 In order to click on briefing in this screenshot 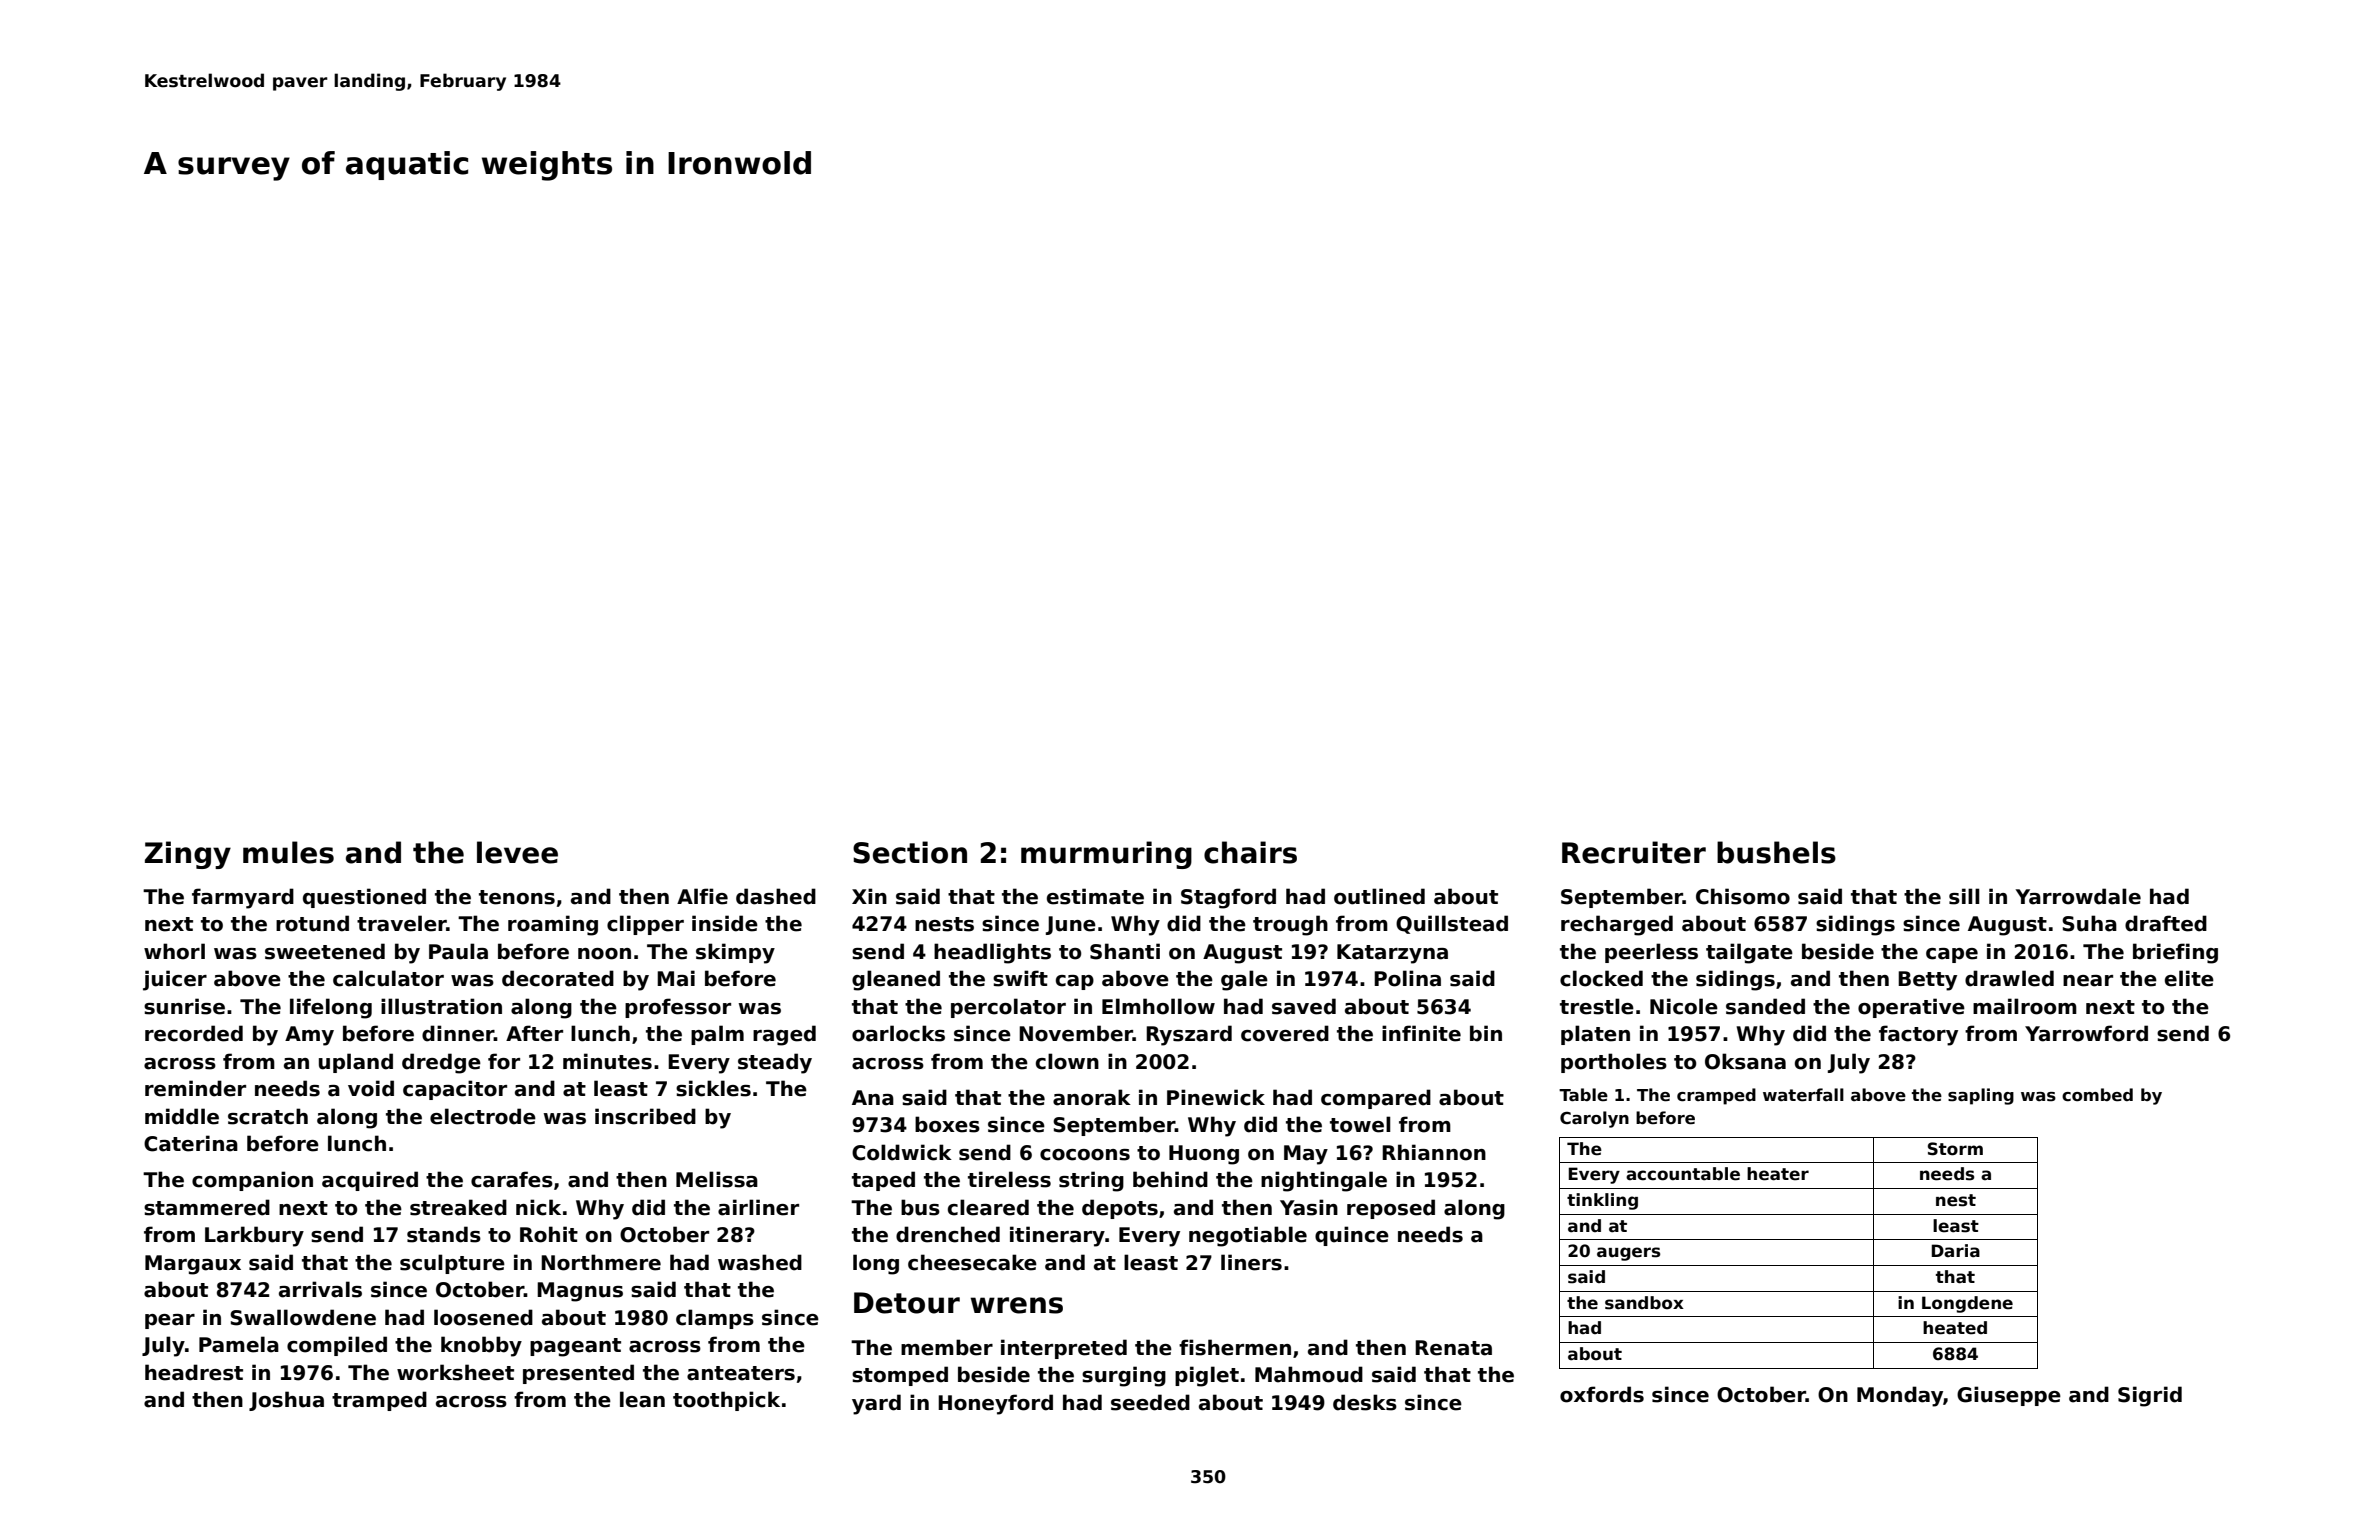, I will do `click(2175, 953)`.
